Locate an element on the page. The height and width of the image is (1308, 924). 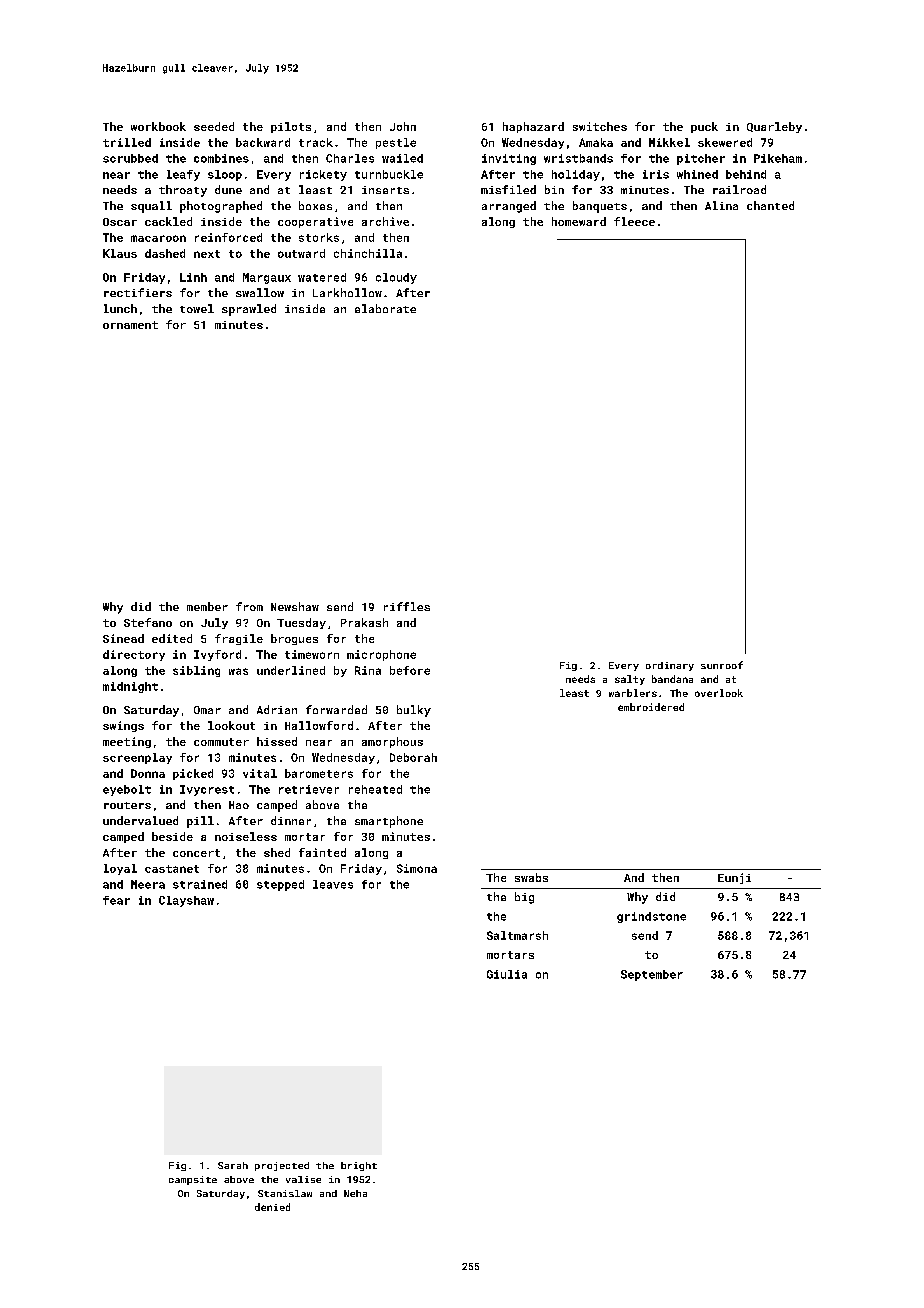
microphone is located at coordinates (381, 655).
